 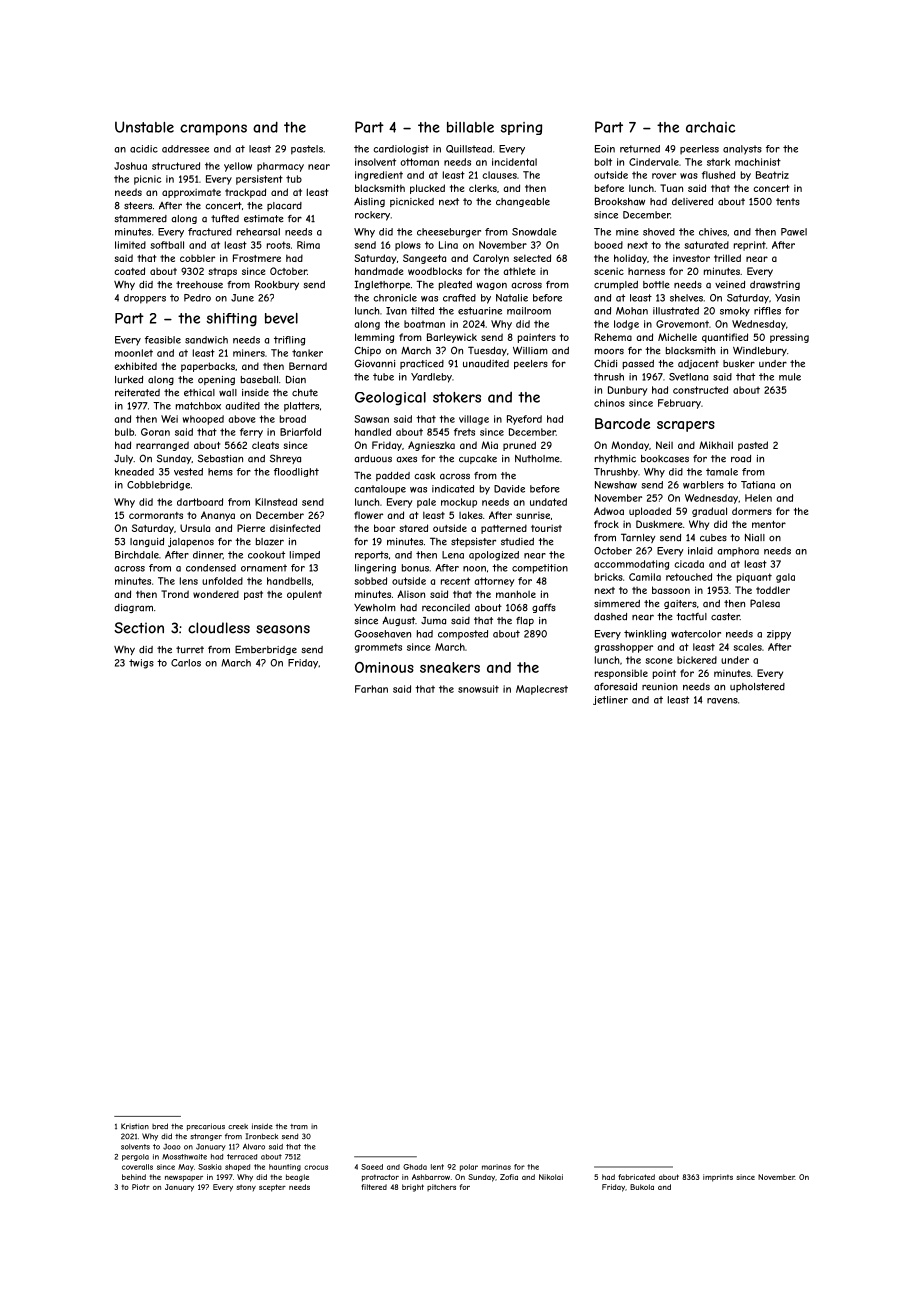 I want to click on Zofia, so click(x=509, y=1177).
